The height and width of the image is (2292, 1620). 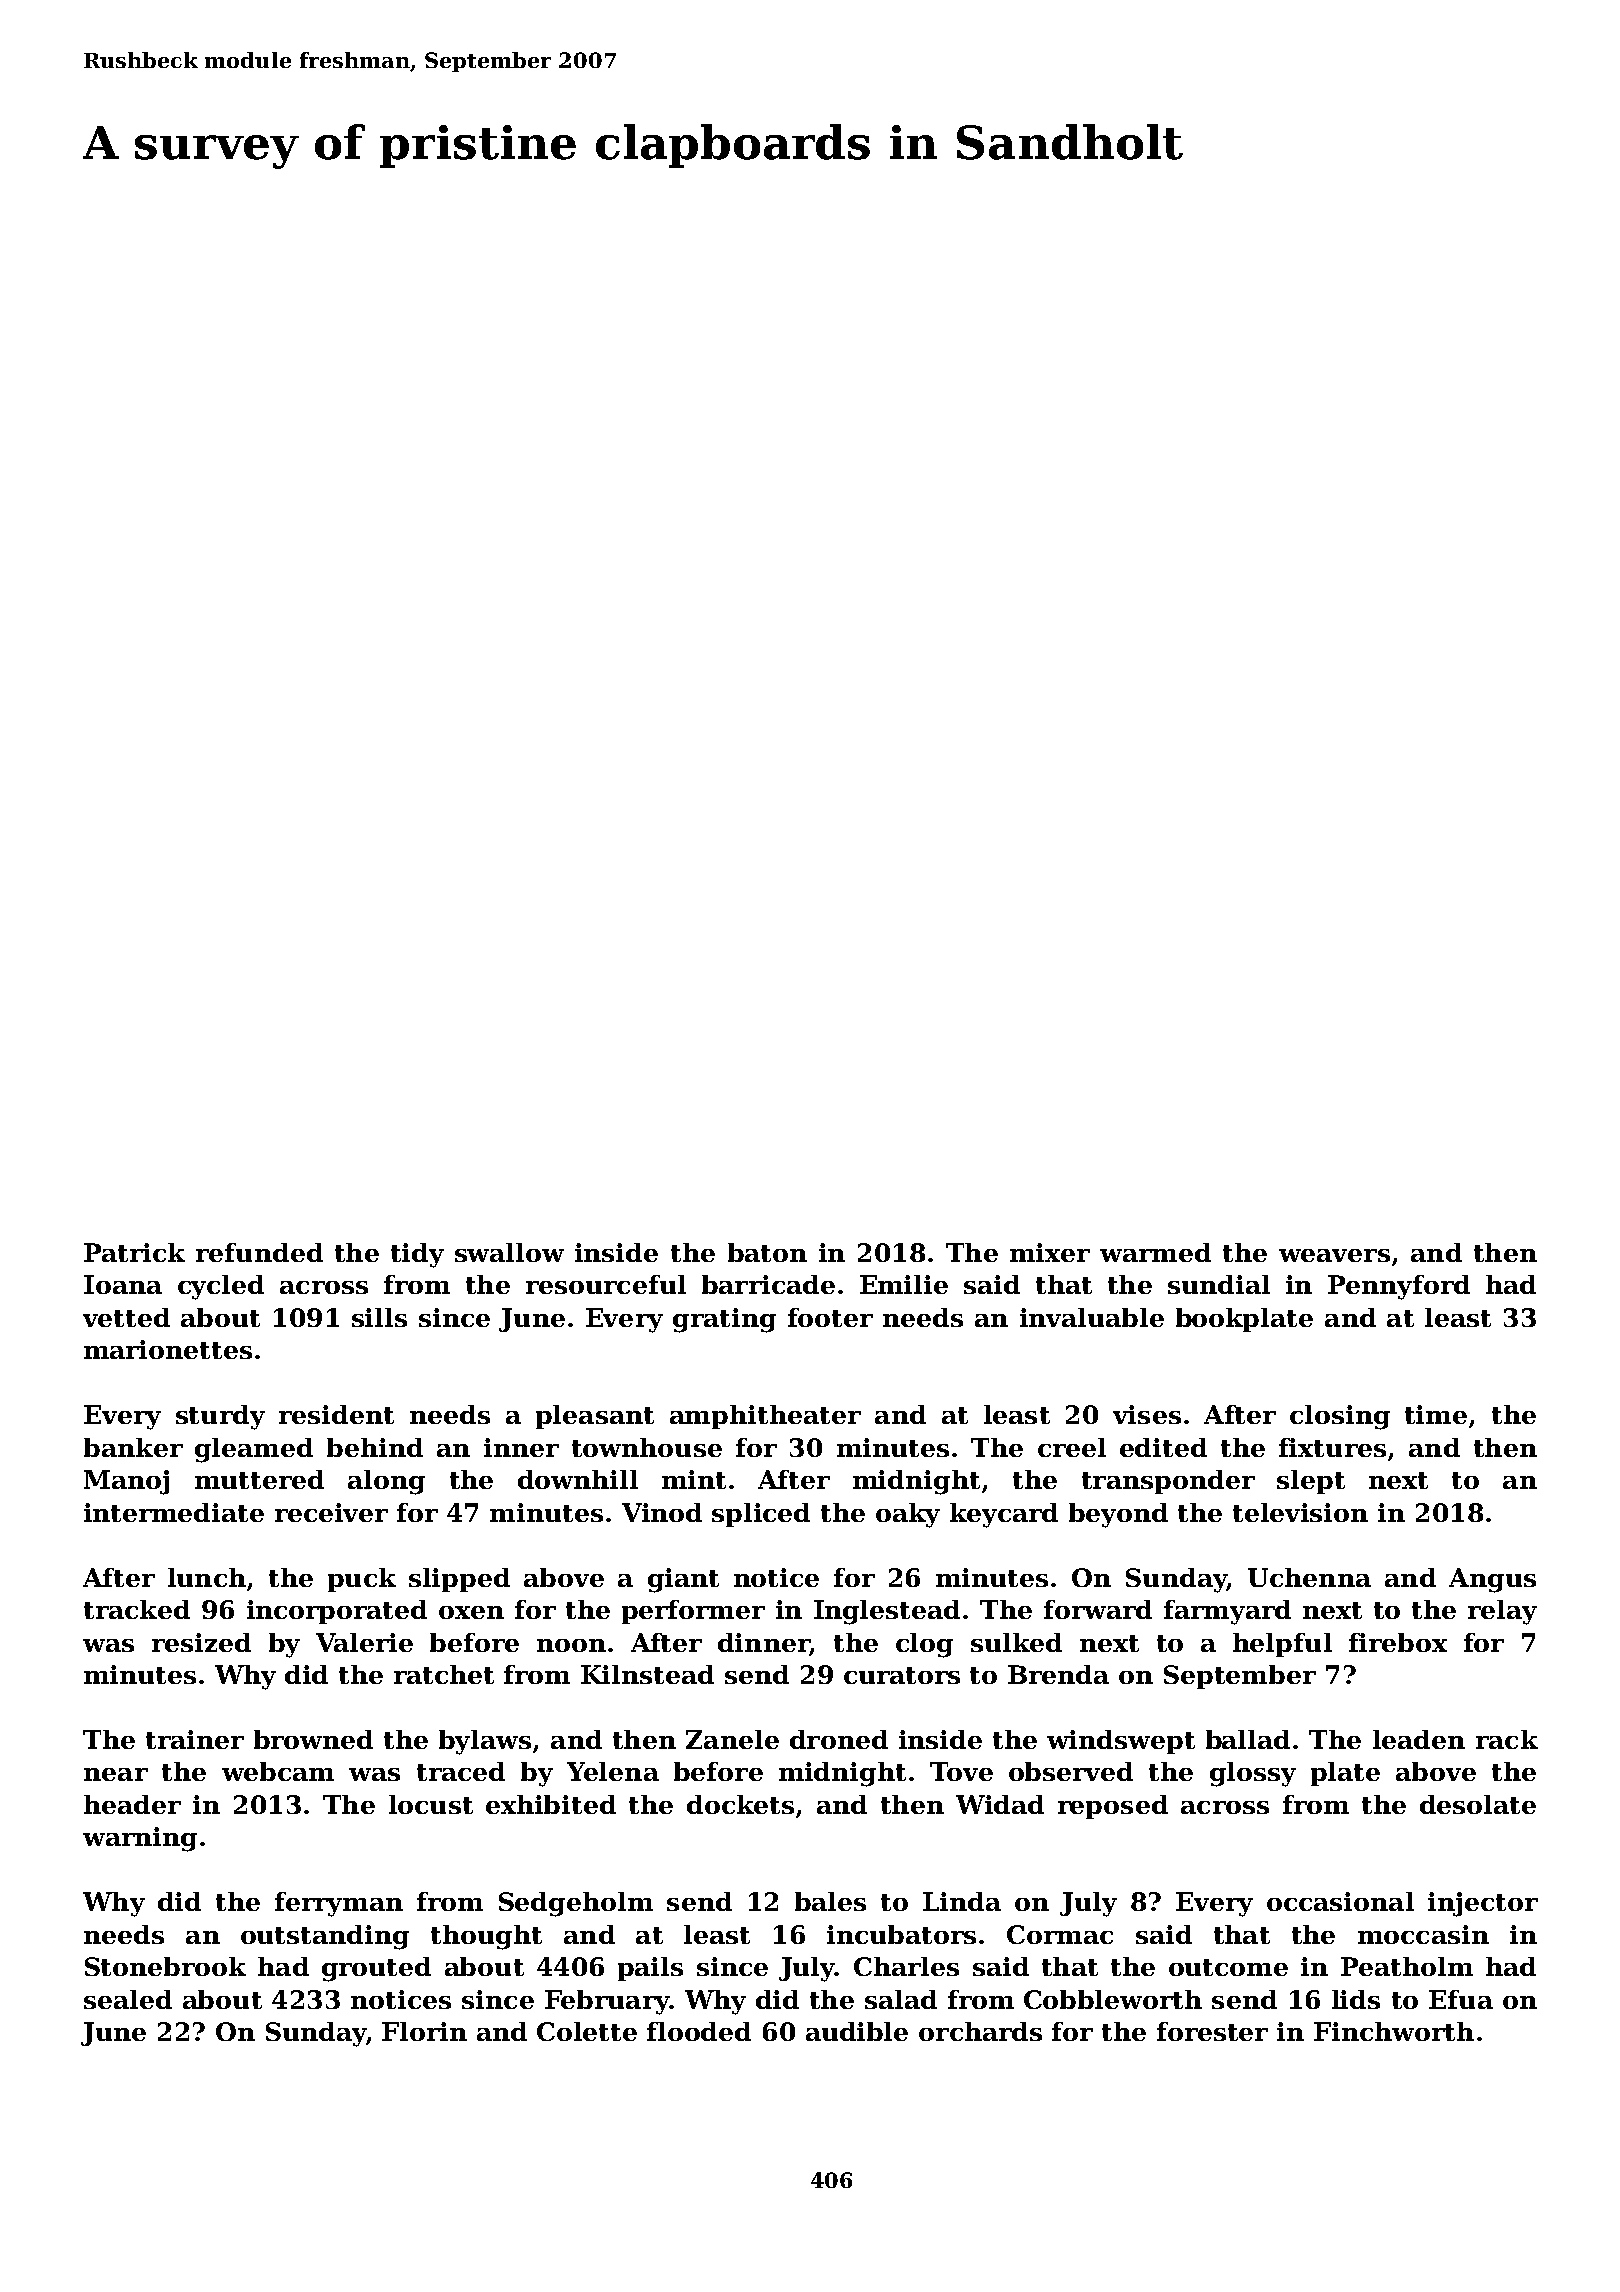 I want to click on Tove, so click(x=961, y=1771).
